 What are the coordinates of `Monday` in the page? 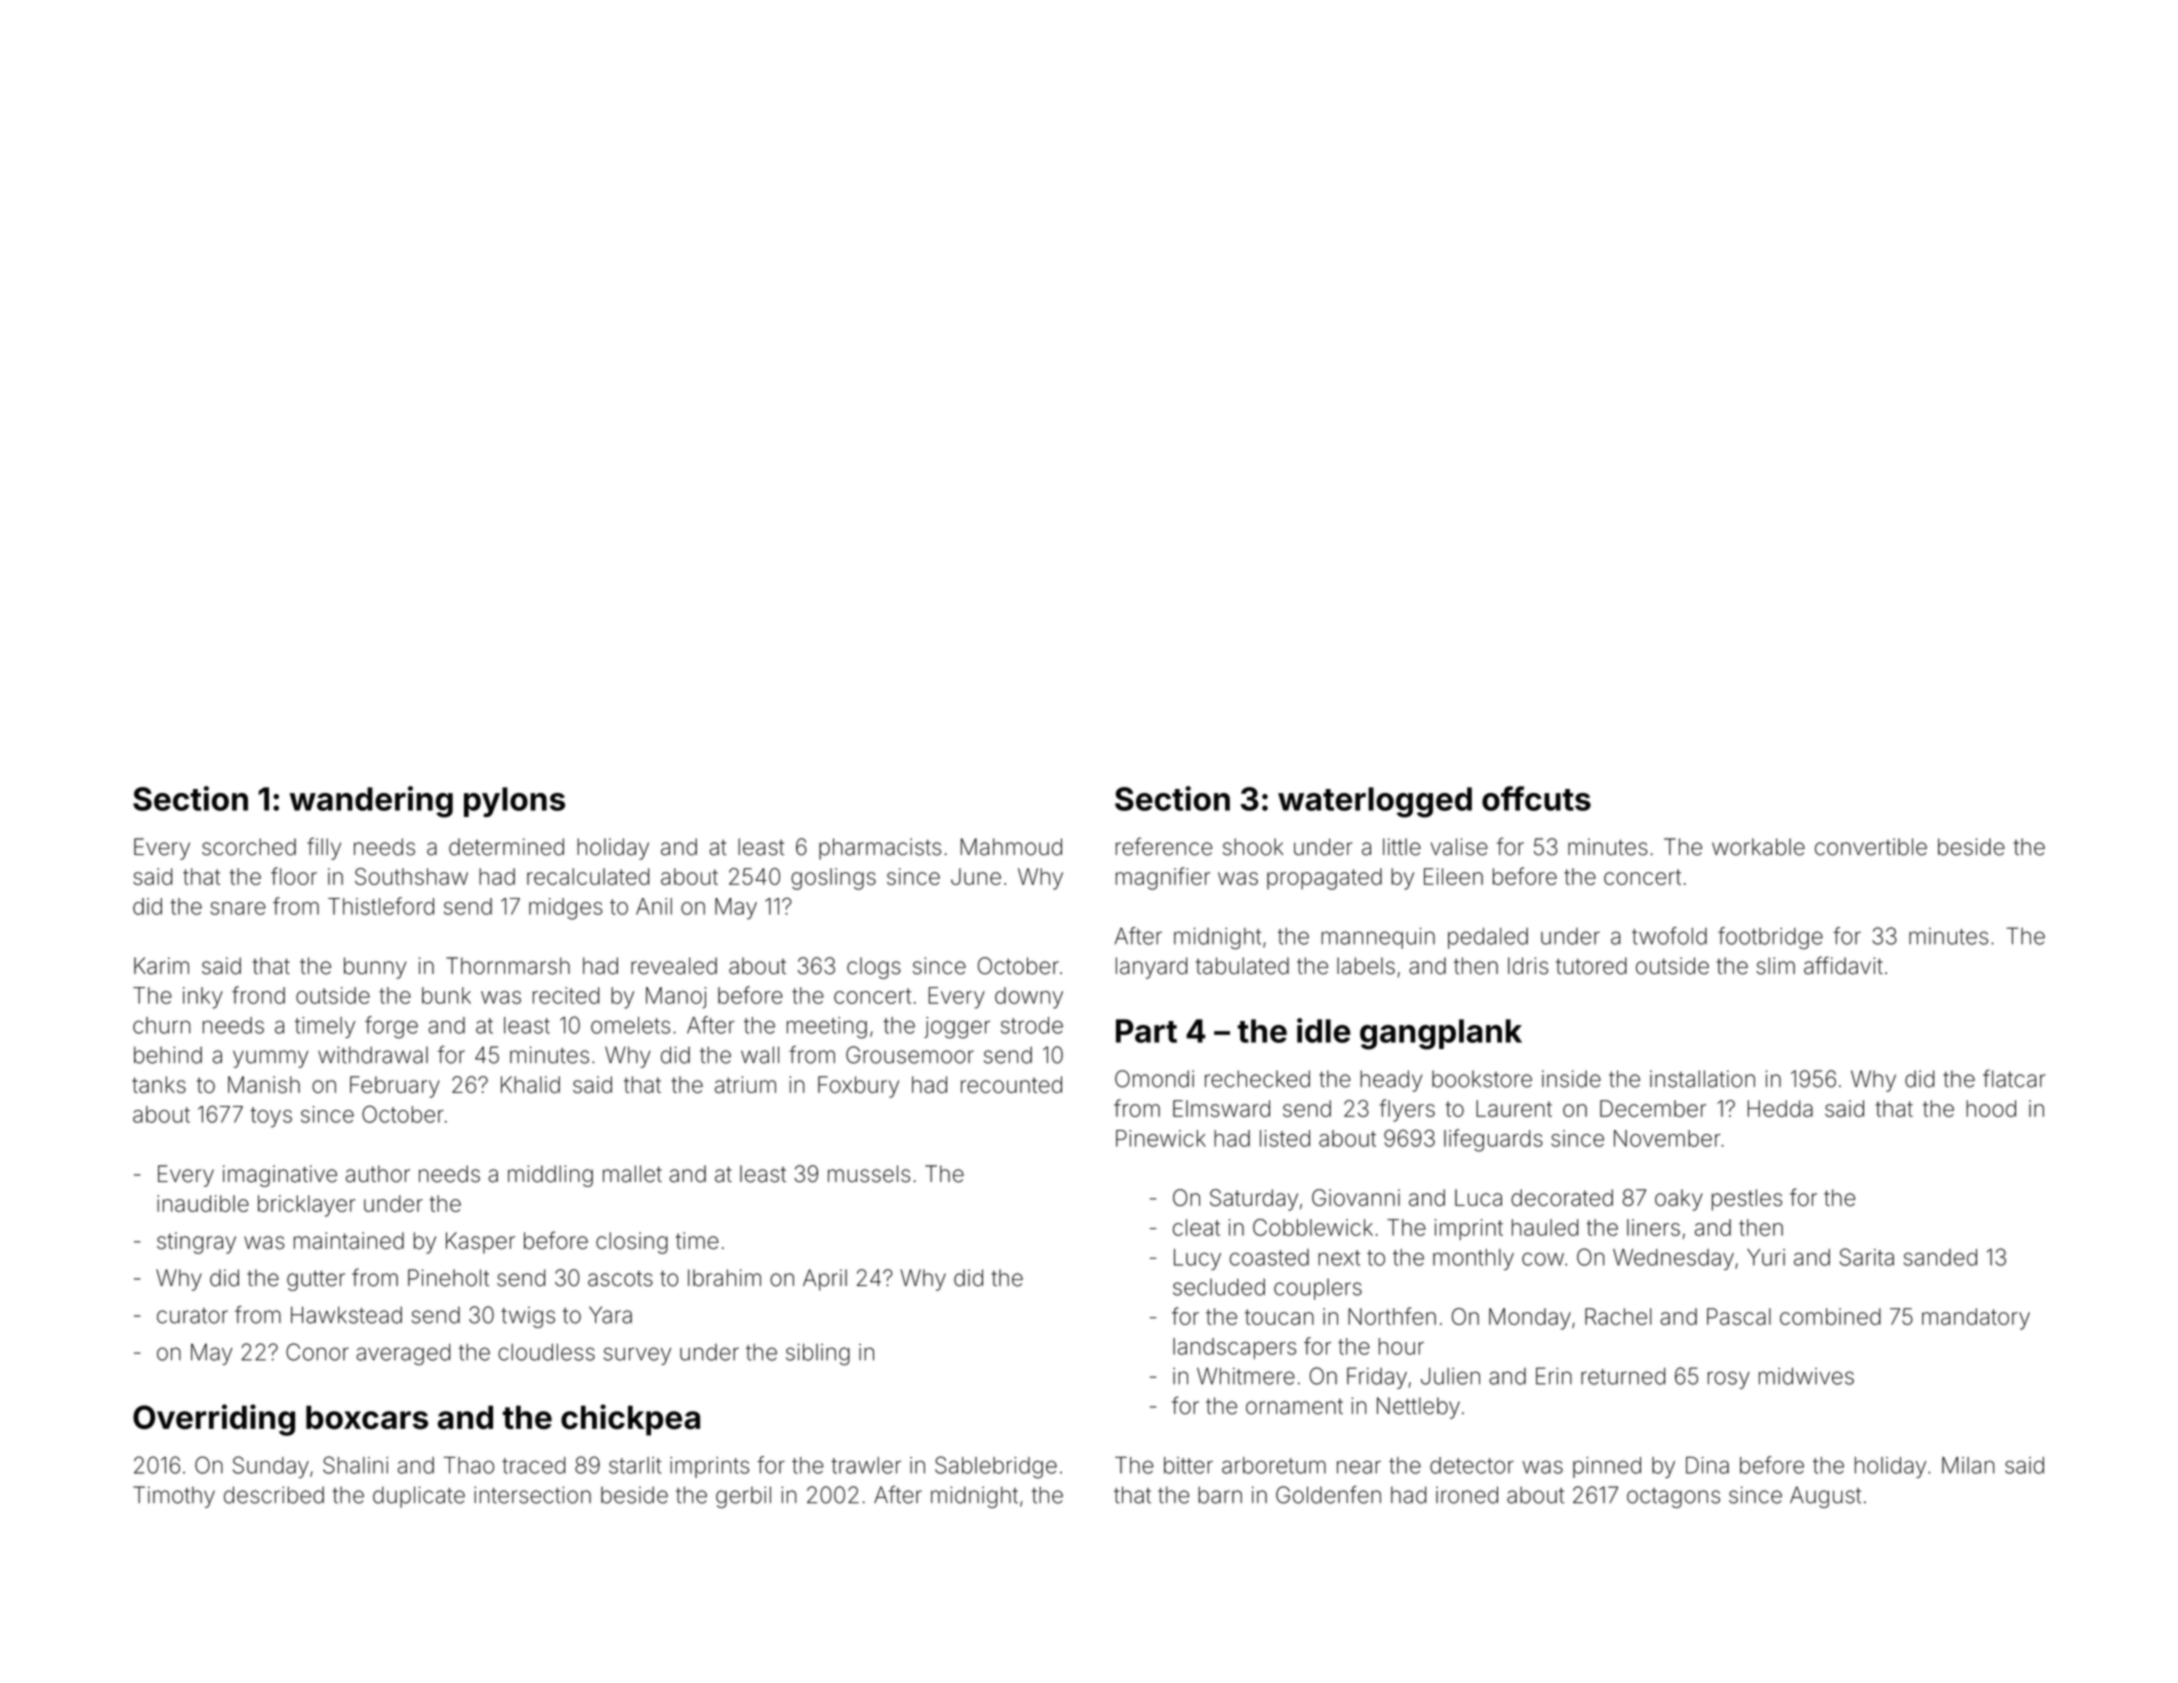 It's located at (1530, 1319).
